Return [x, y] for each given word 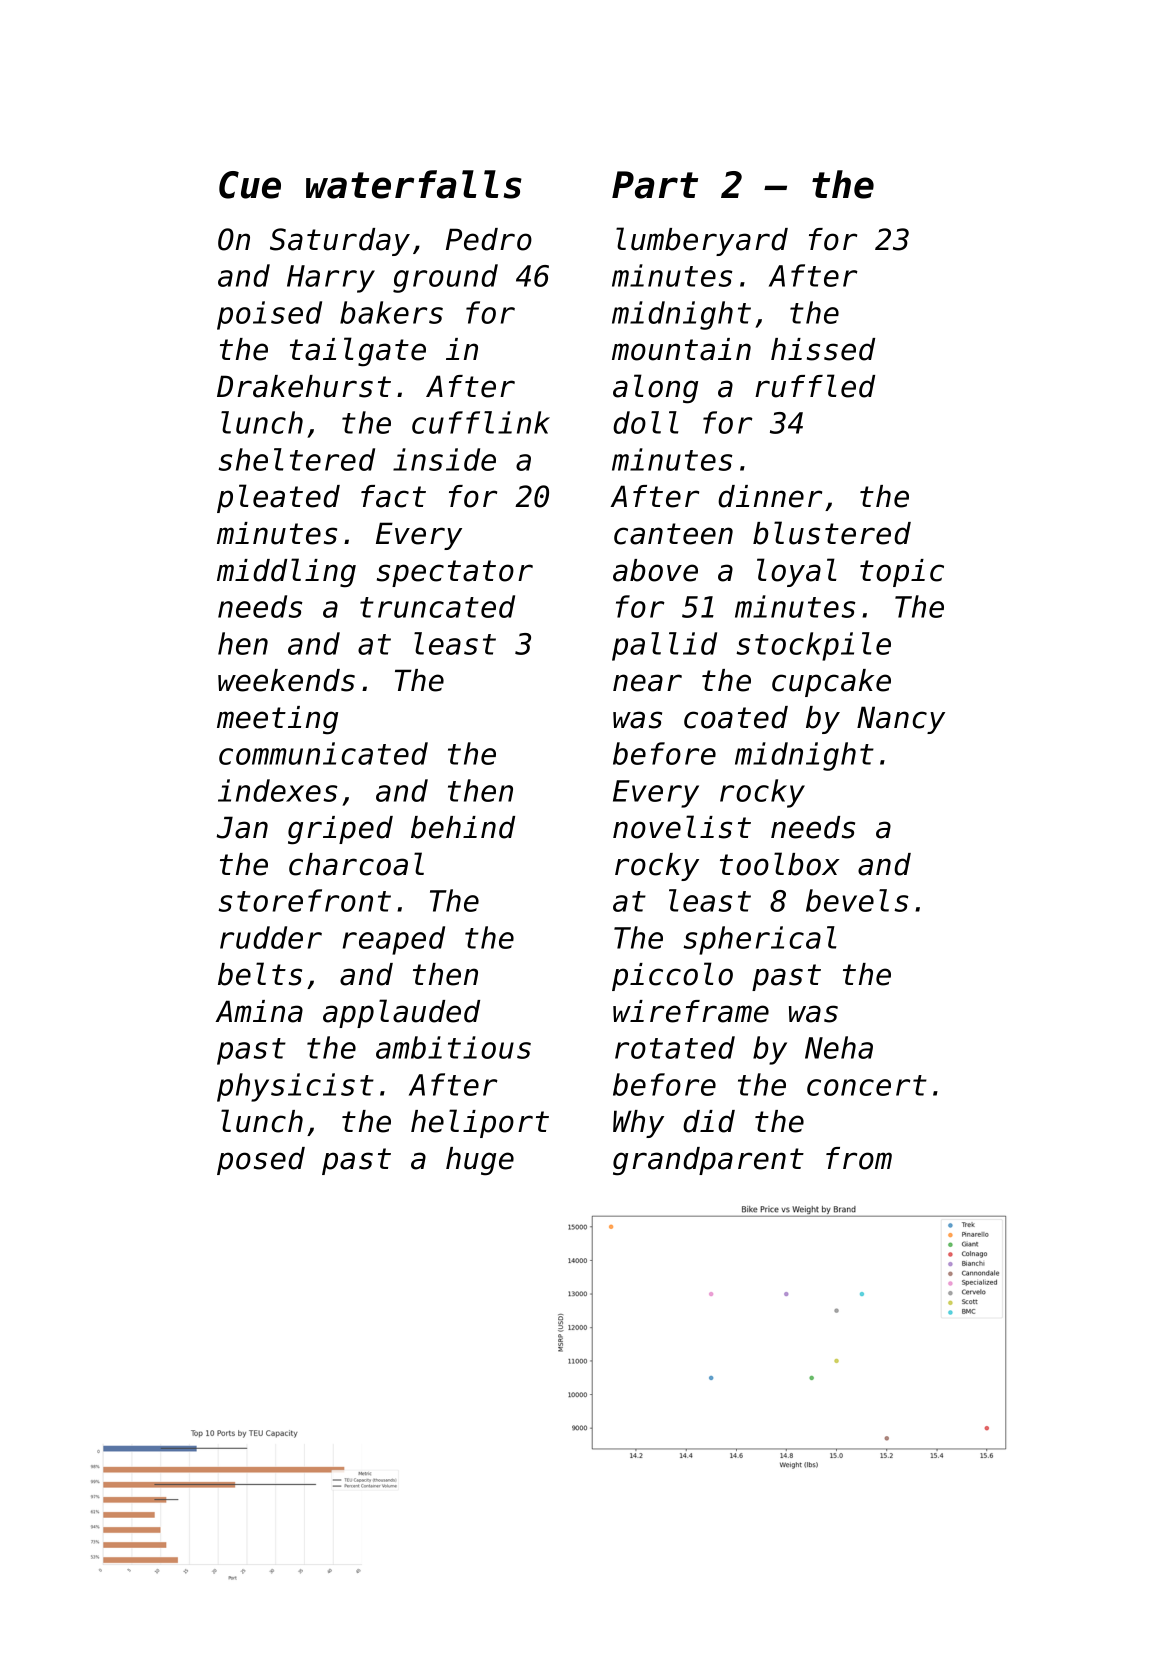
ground [445, 278]
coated [736, 717]
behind [463, 827]
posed [261, 1161]
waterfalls [414, 184]
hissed [823, 349]
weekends [286, 680]
